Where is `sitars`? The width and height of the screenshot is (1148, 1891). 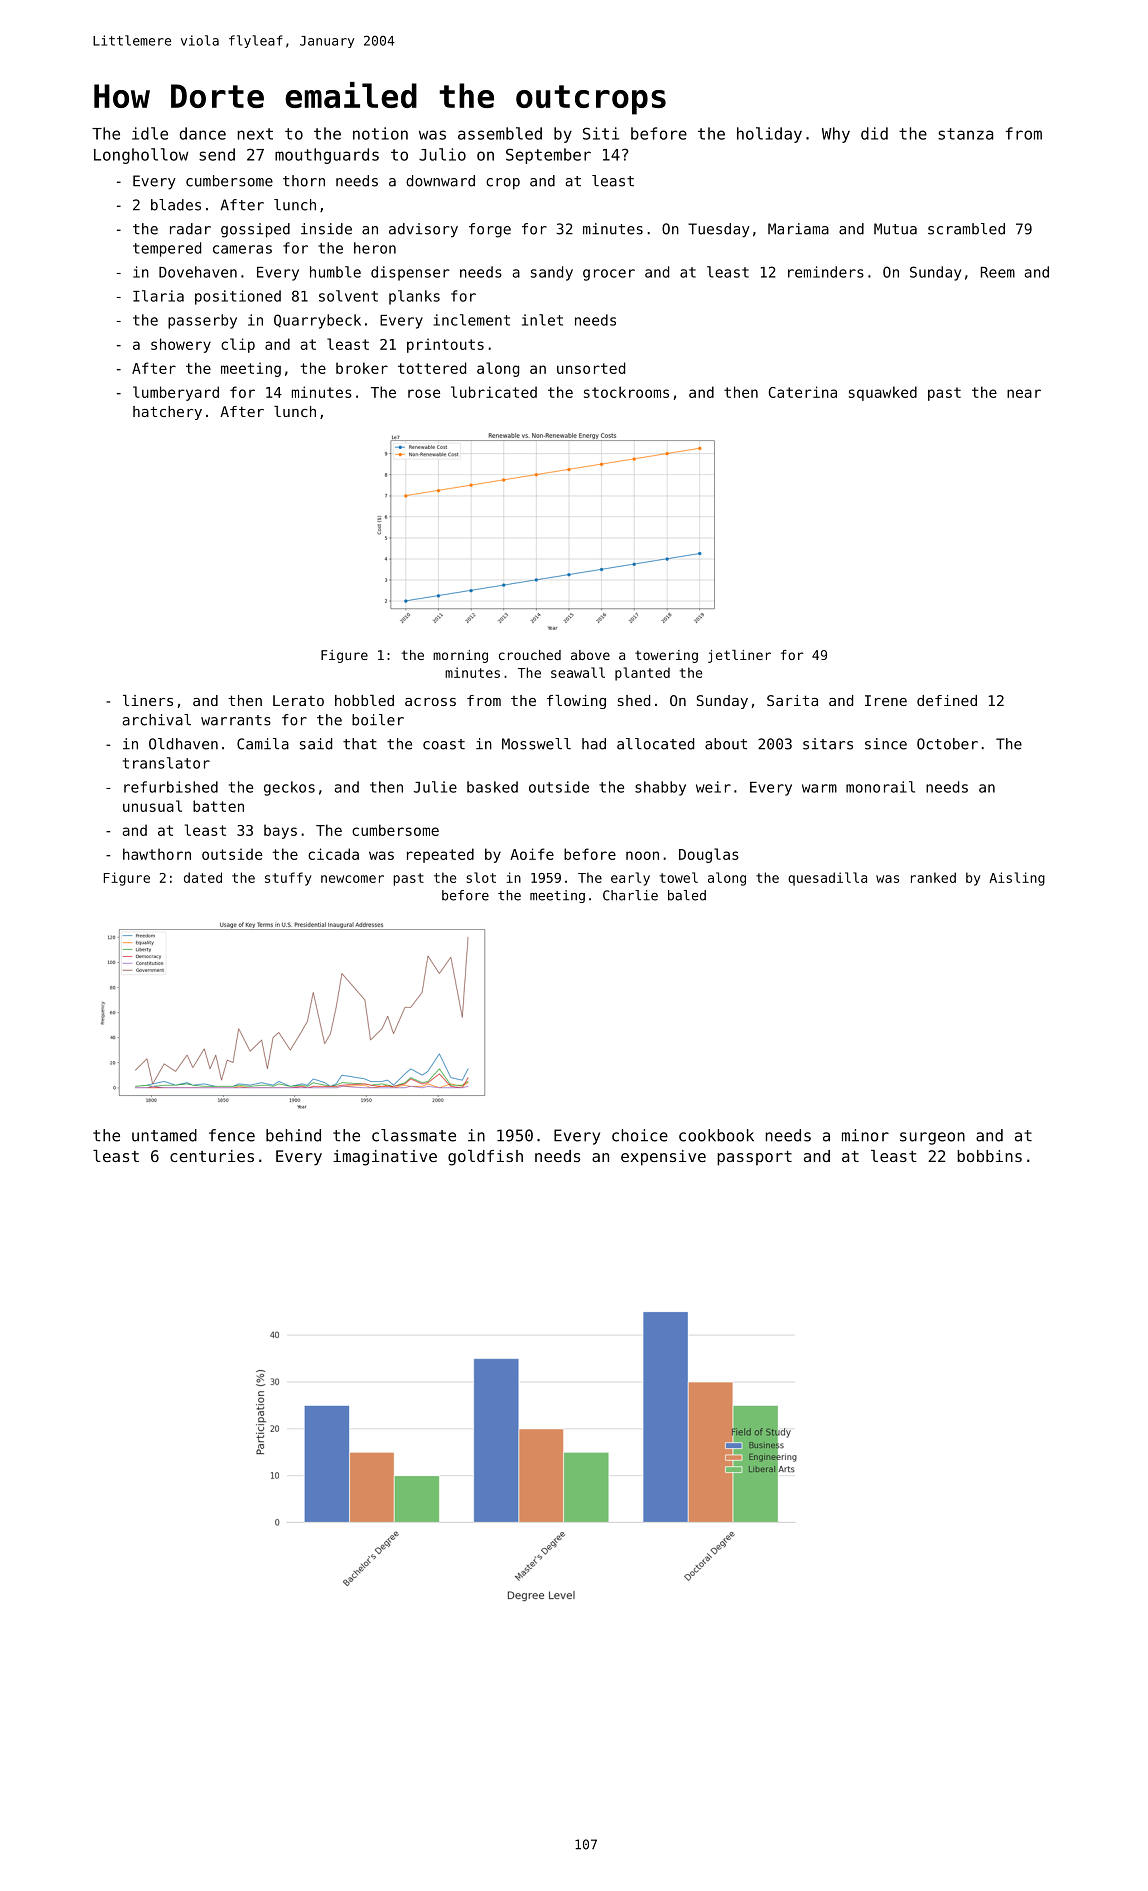
sitars is located at coordinates (828, 744).
